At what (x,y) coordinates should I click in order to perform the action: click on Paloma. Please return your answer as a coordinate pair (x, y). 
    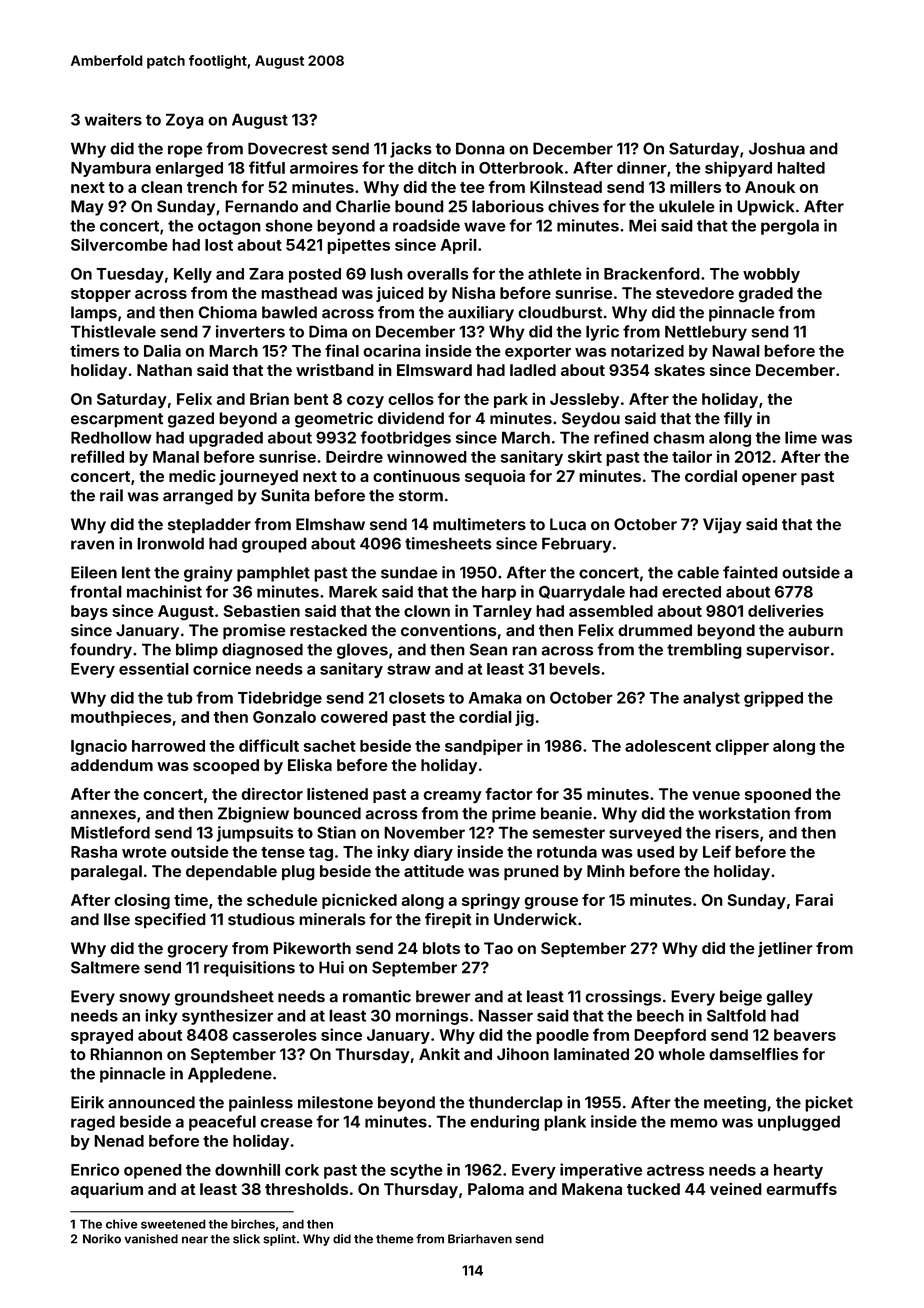
    Looking at the image, I should click on (496, 1189).
